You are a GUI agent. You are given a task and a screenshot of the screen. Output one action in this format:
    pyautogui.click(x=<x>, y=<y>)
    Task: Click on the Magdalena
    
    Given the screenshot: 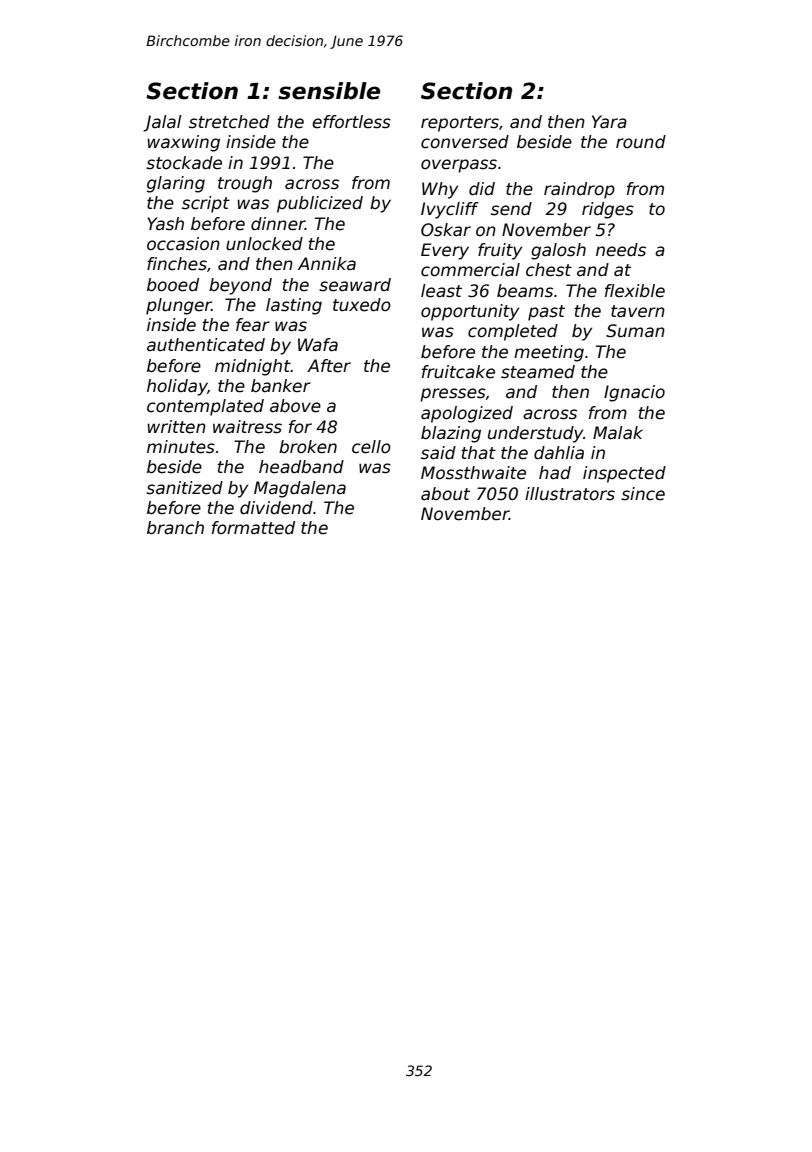 What is the action you would take?
    pyautogui.click(x=300, y=489)
